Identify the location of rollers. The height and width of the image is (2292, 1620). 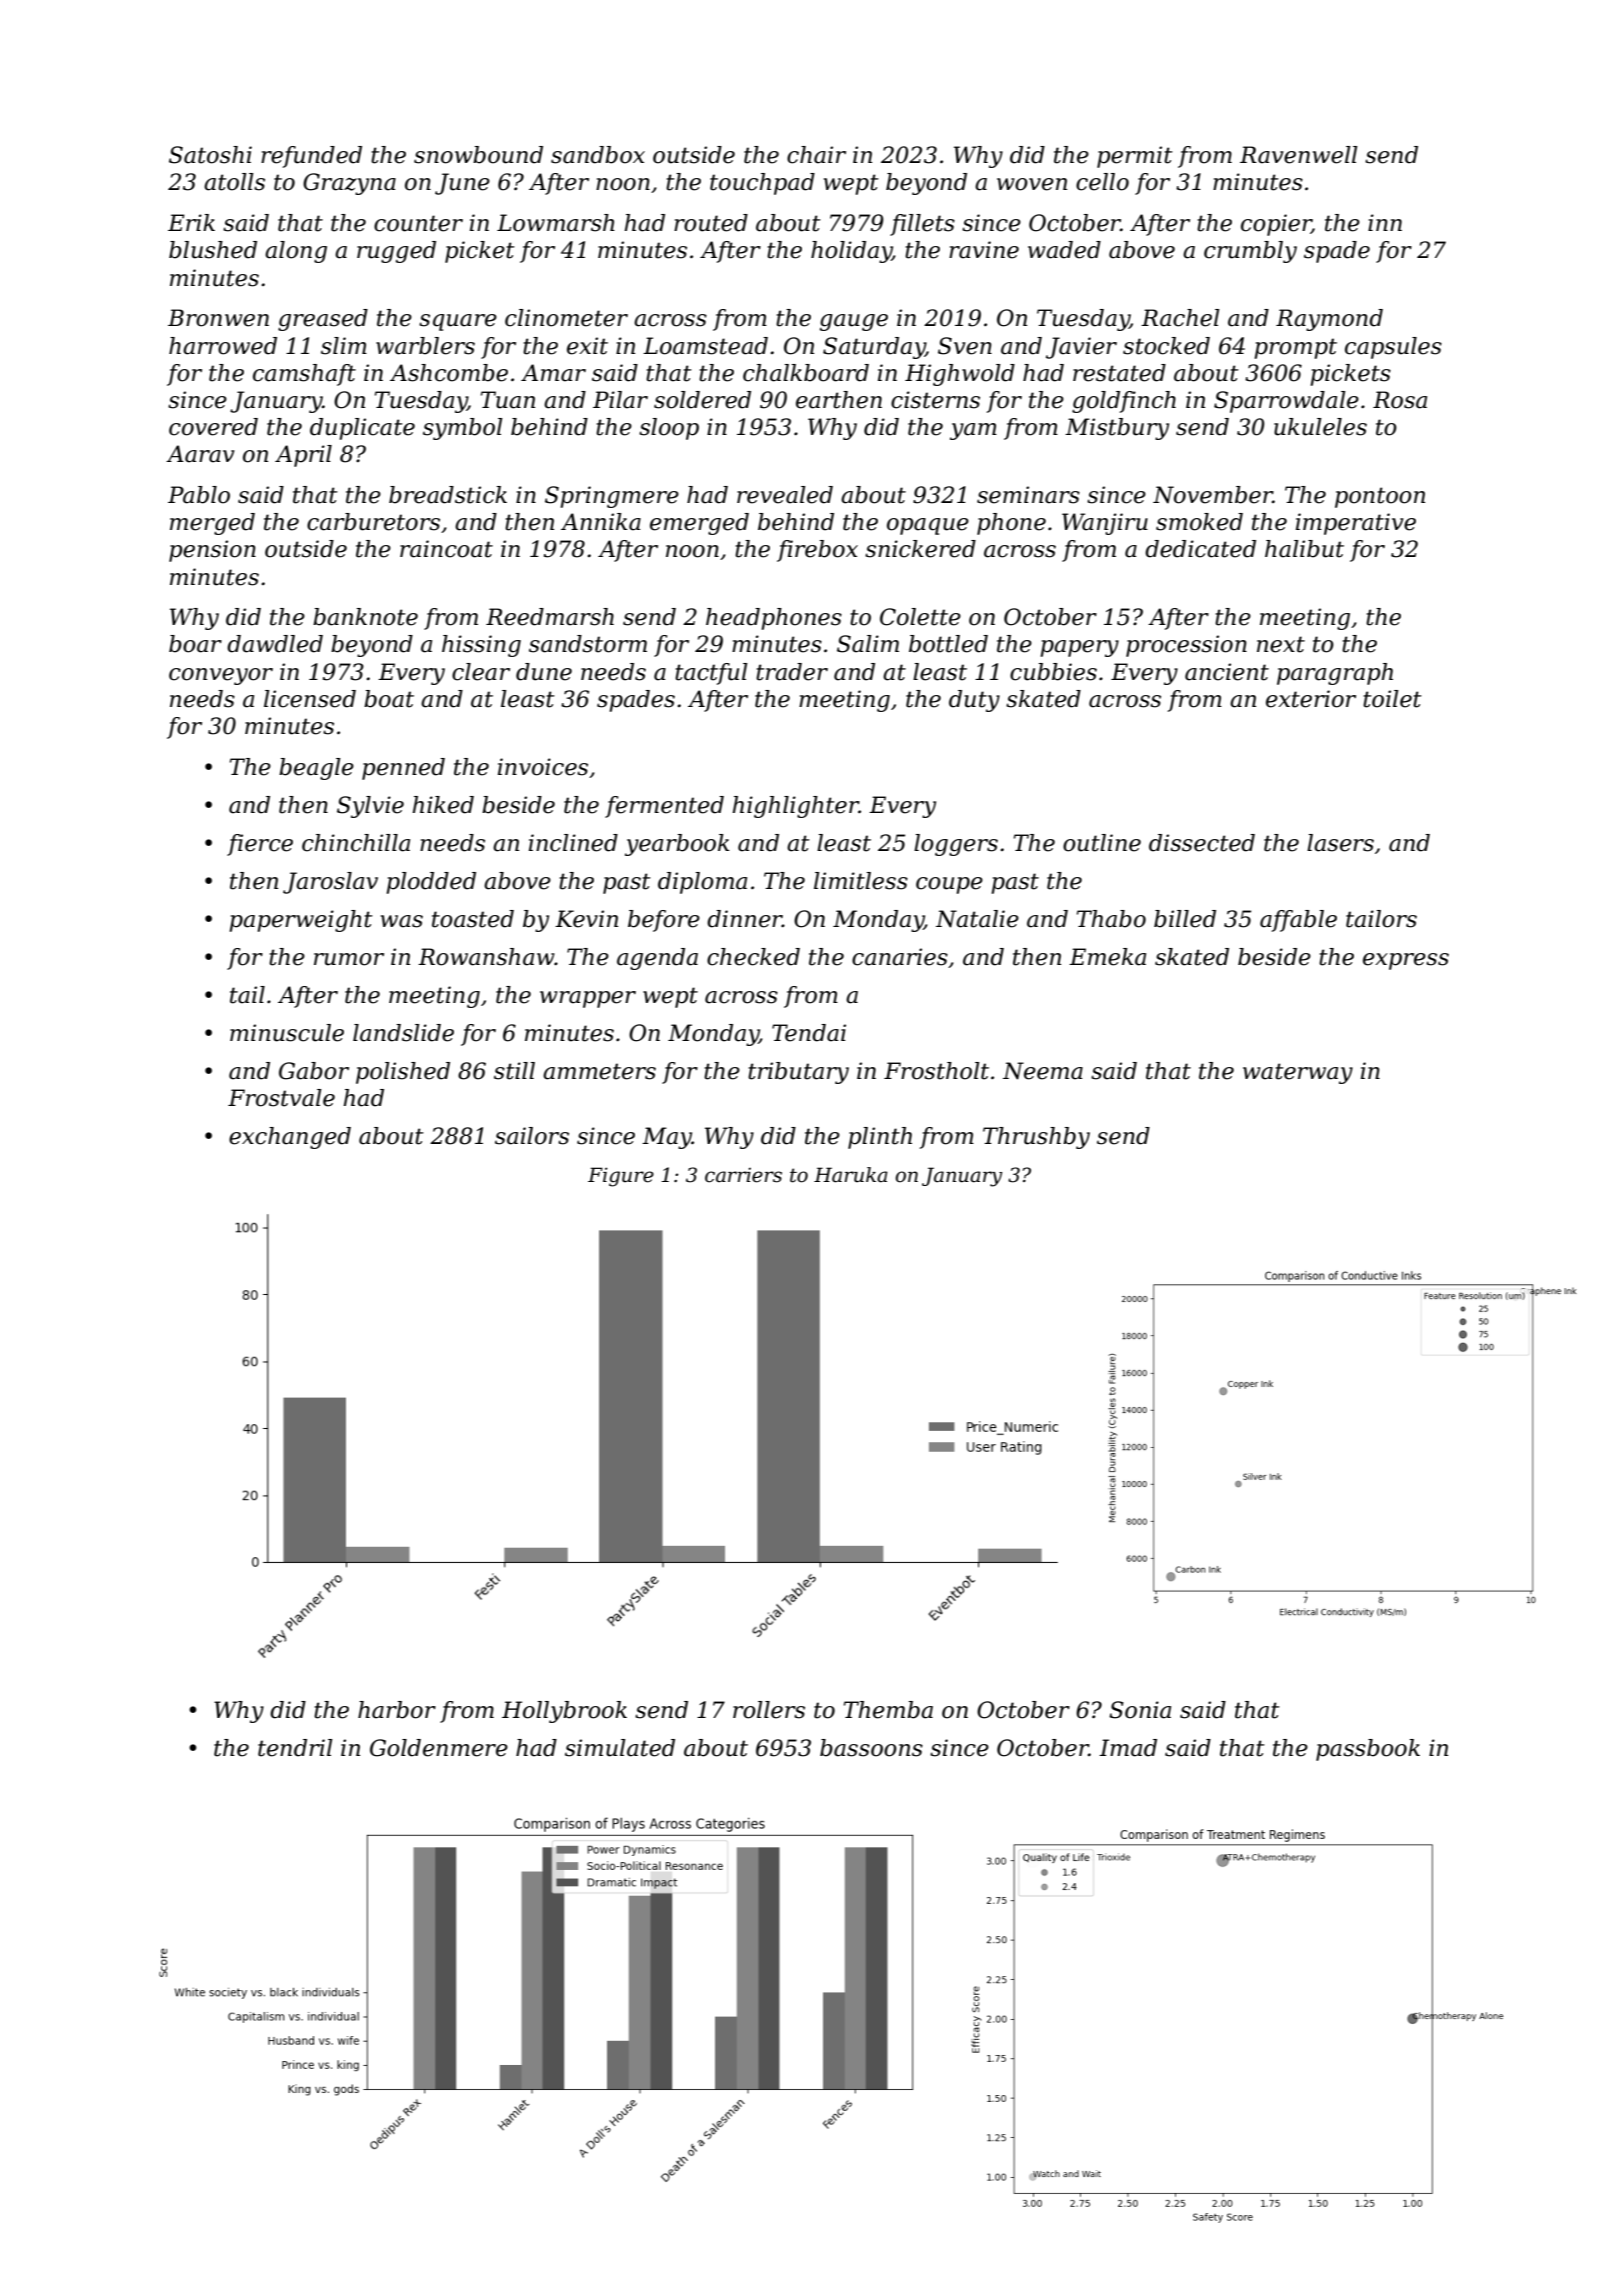
(769, 1710).
